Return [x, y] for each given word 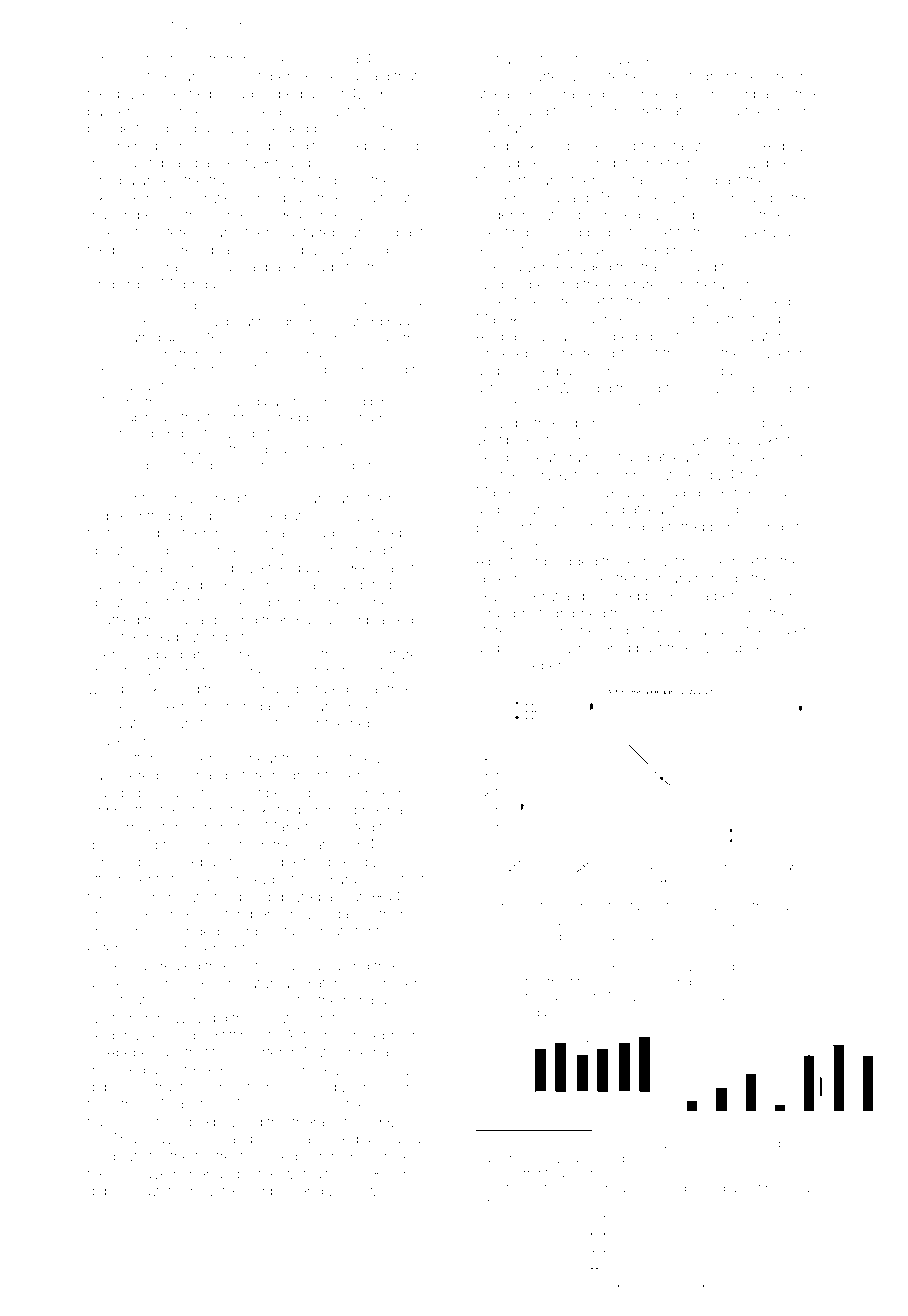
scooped [609, 336]
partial [404, 1140]
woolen [111, 706]
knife [783, 439]
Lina [101, 180]
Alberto [498, 561]
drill [291, 322]
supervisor [594, 424]
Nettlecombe [244, 1190]
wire [559, 301]
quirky [743, 441]
